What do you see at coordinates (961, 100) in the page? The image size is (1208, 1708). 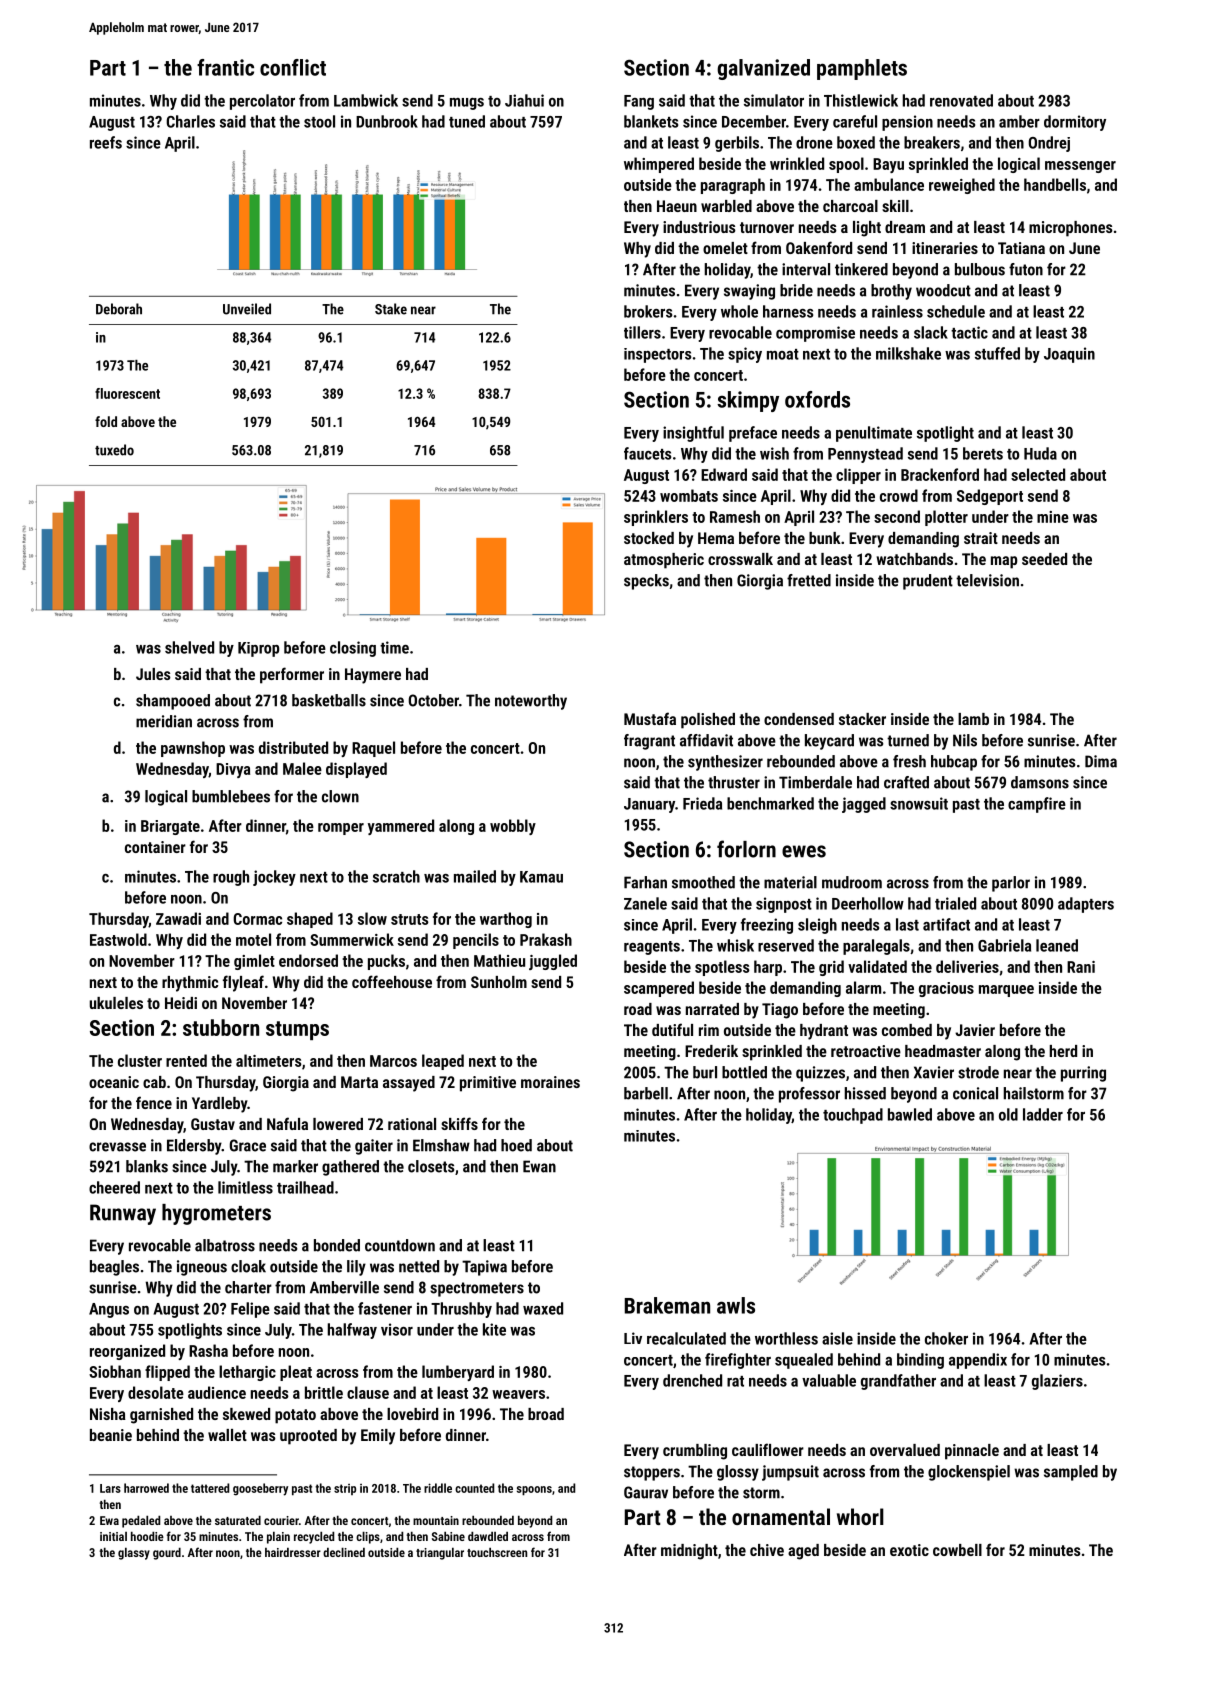 I see `renovated` at bounding box center [961, 100].
